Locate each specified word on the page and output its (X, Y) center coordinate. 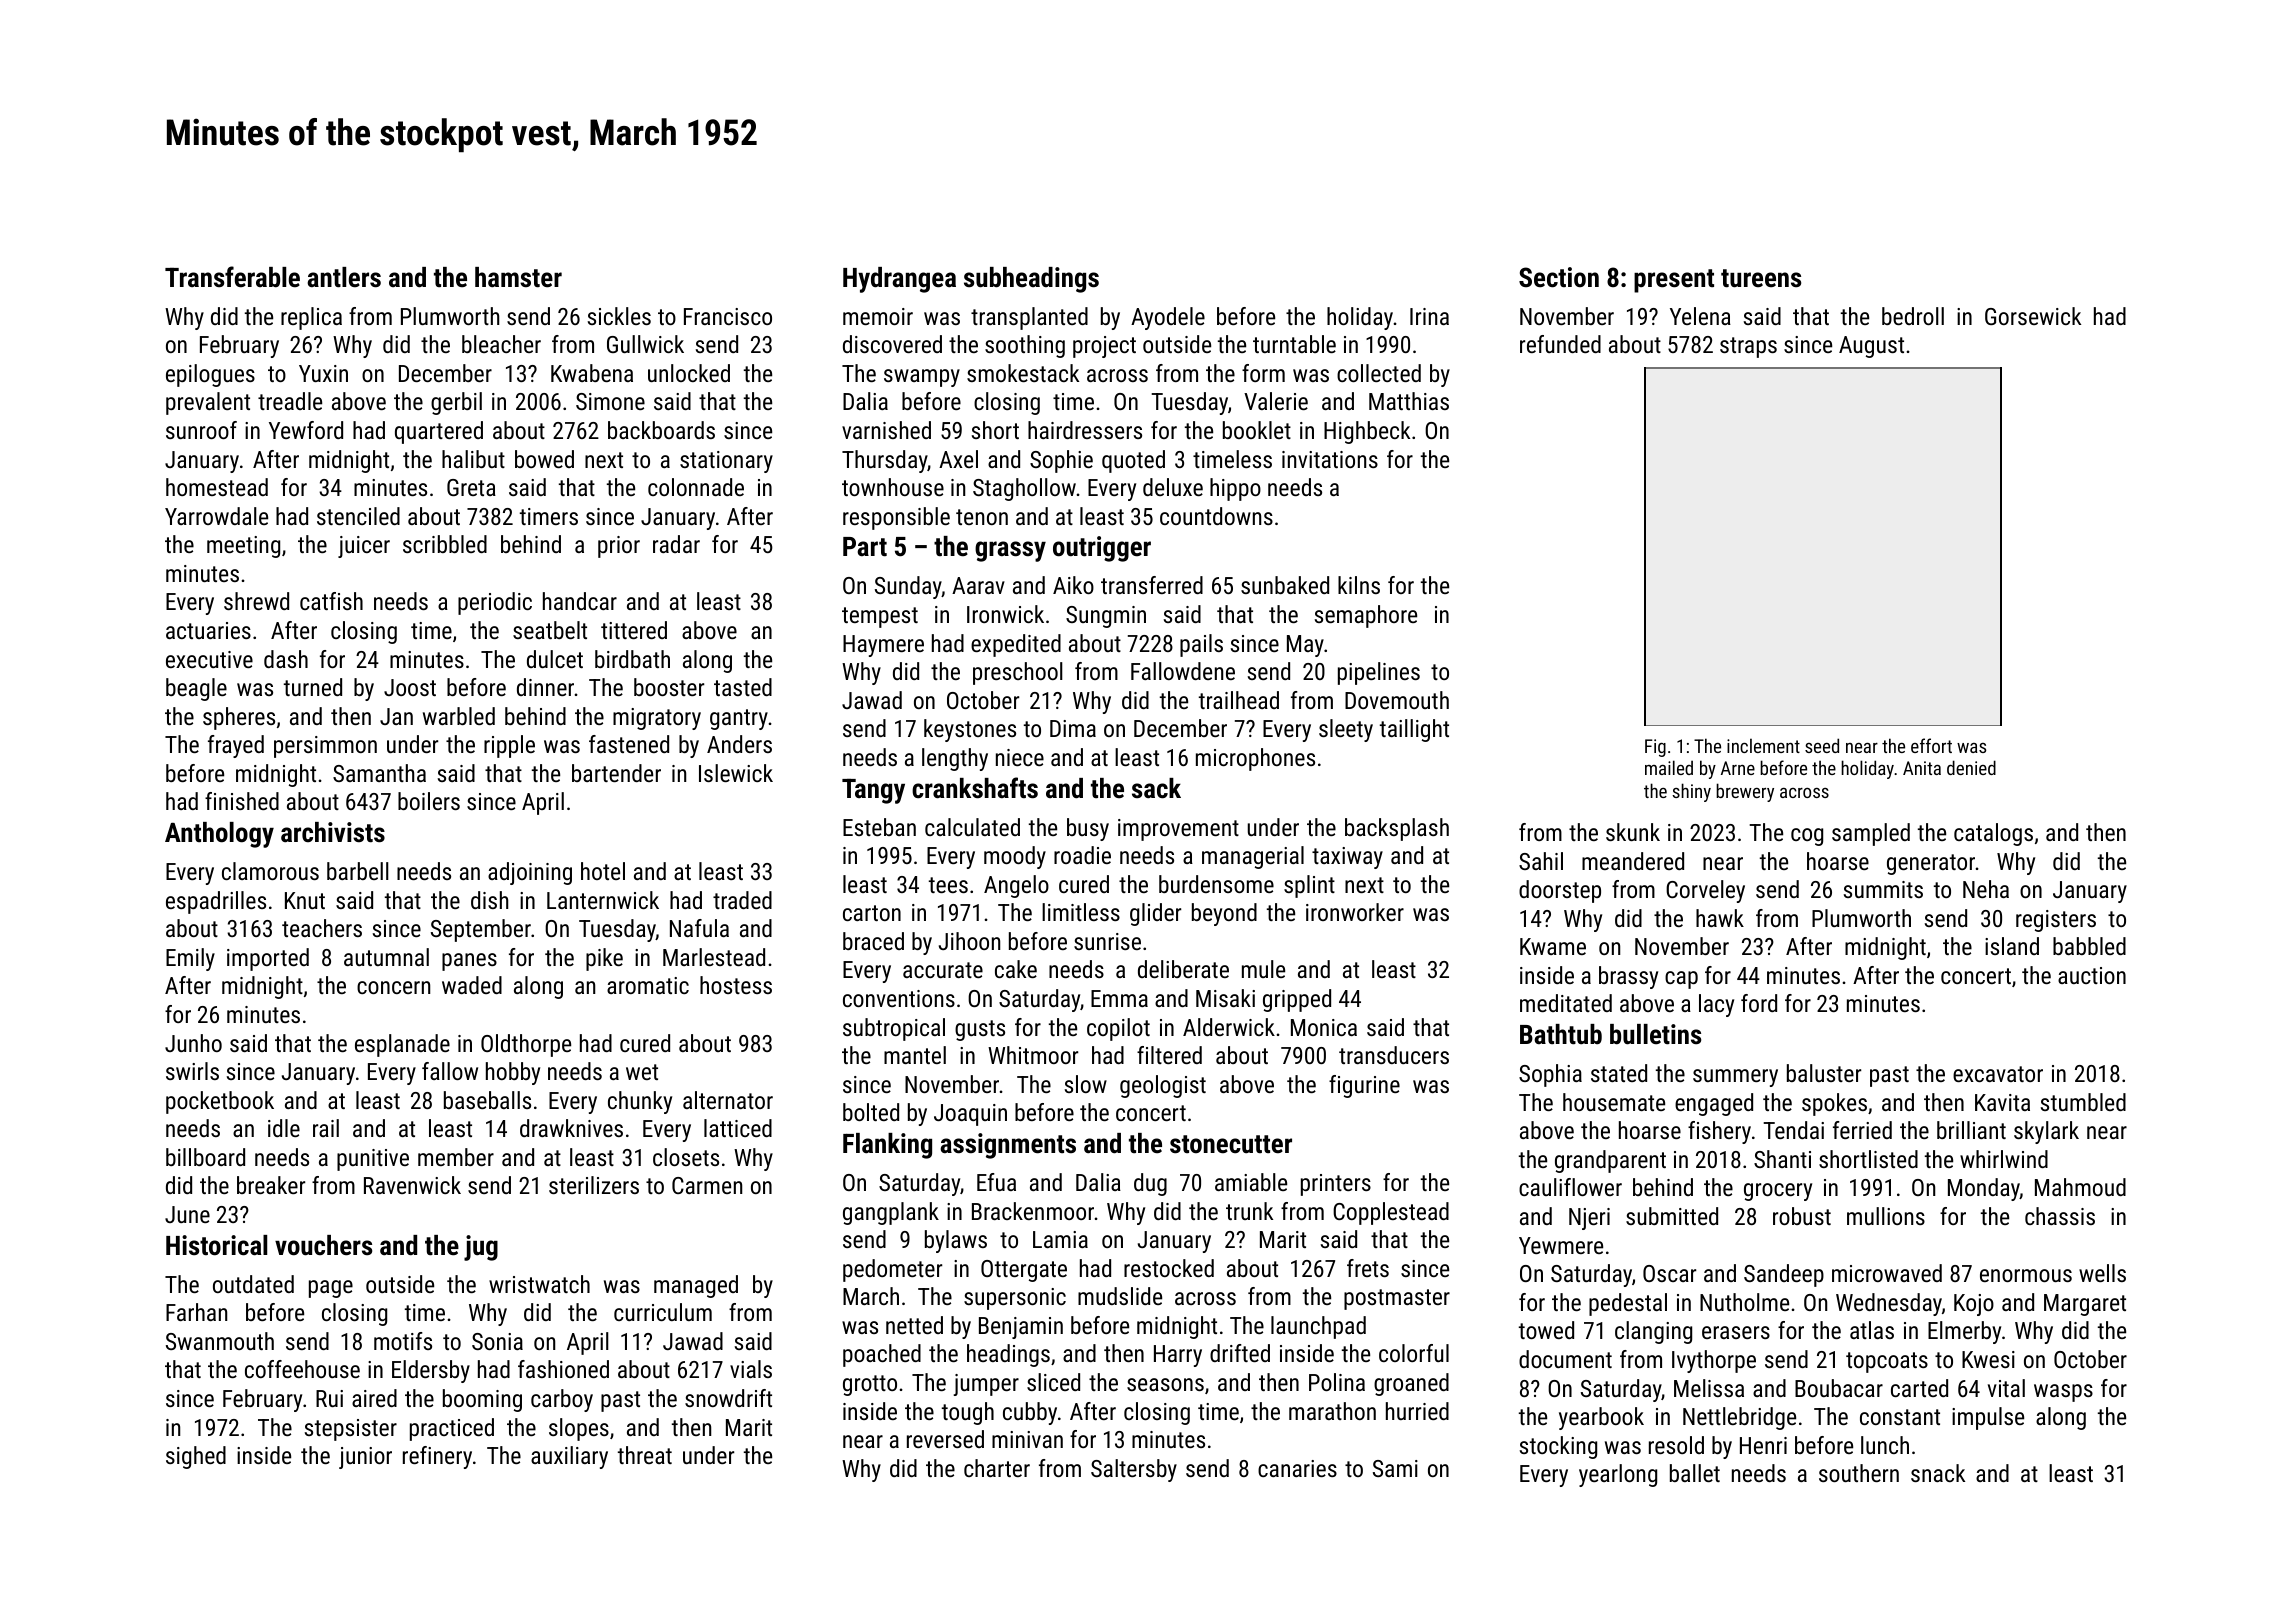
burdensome (1216, 884)
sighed (196, 1457)
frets (1368, 1268)
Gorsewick (2033, 316)
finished (242, 801)
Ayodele (1168, 318)
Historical (216, 1245)
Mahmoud (2080, 1187)
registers (2056, 921)
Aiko (1073, 585)
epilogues (210, 375)
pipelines (1379, 673)
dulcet (555, 659)
